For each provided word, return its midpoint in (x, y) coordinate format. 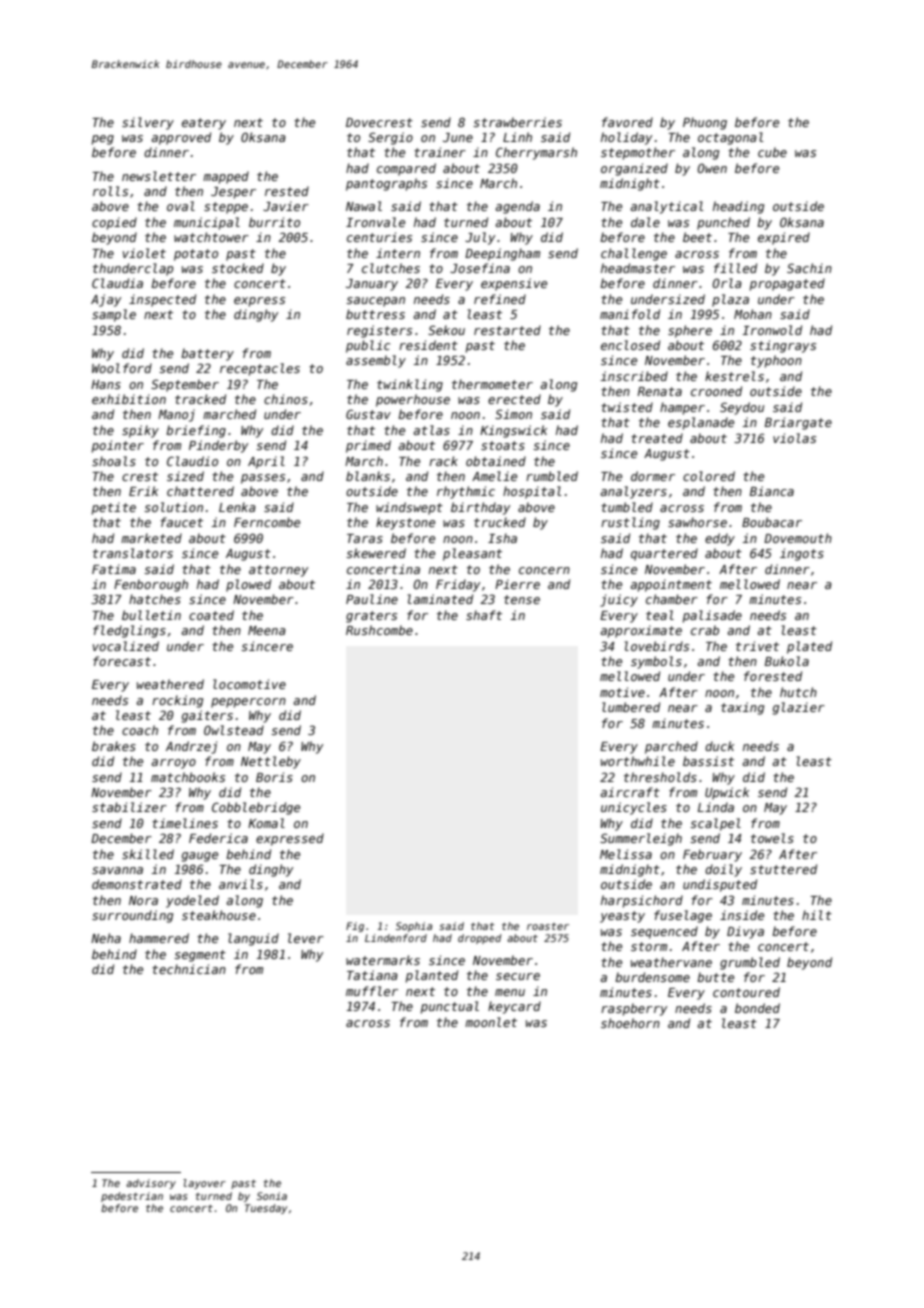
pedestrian (132, 1197)
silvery (148, 123)
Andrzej (191, 747)
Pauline (372, 599)
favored (627, 122)
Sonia (272, 1196)
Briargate (798, 423)
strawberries (517, 122)
